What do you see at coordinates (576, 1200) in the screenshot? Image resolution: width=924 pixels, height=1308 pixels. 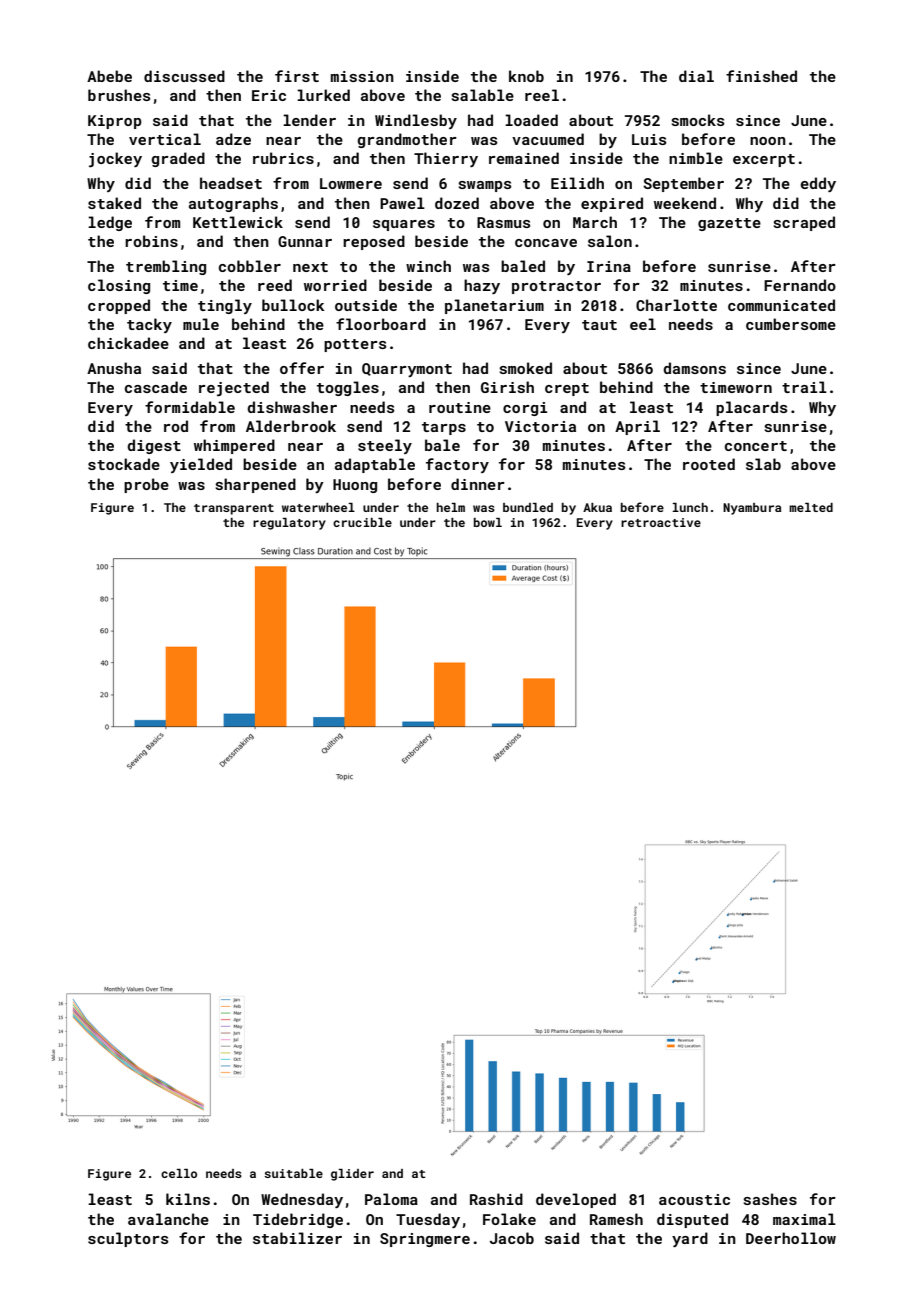 I see `developed` at bounding box center [576, 1200].
